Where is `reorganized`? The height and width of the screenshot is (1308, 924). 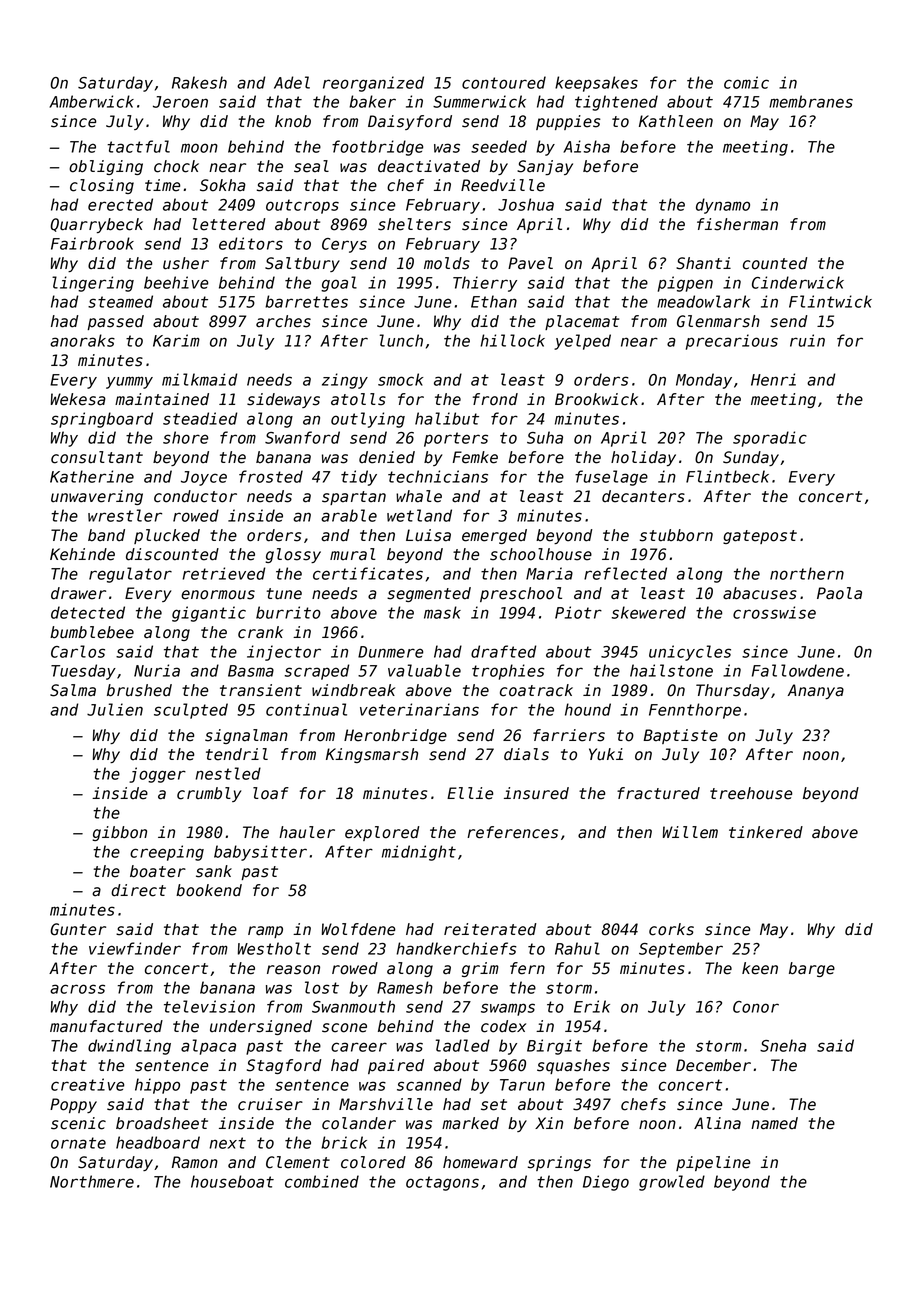
reorganized is located at coordinates (373, 84).
